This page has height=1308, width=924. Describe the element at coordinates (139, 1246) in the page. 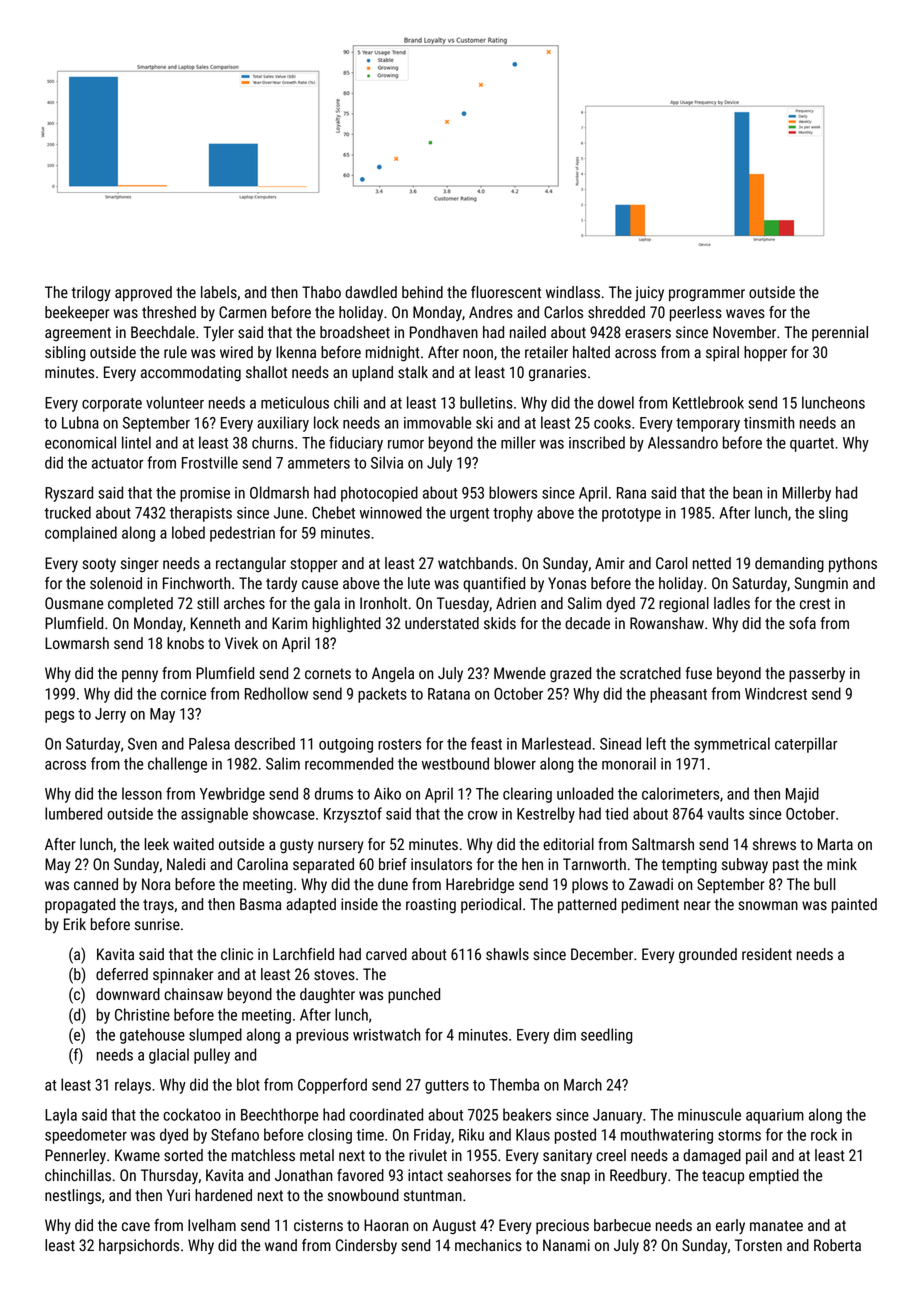

I see `harpsichords` at that location.
